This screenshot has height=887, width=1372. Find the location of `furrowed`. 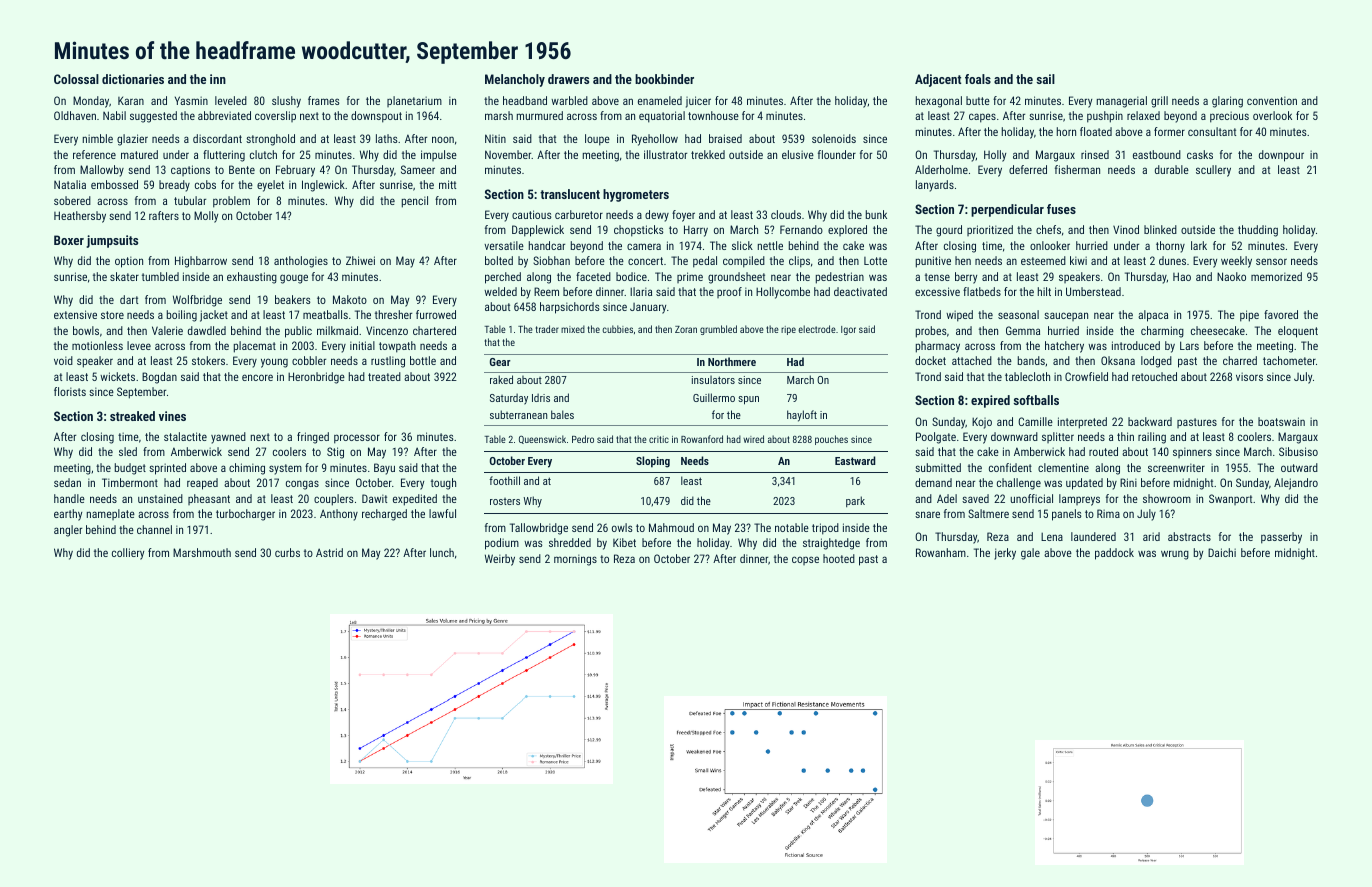

furrowed is located at coordinates (436, 314).
